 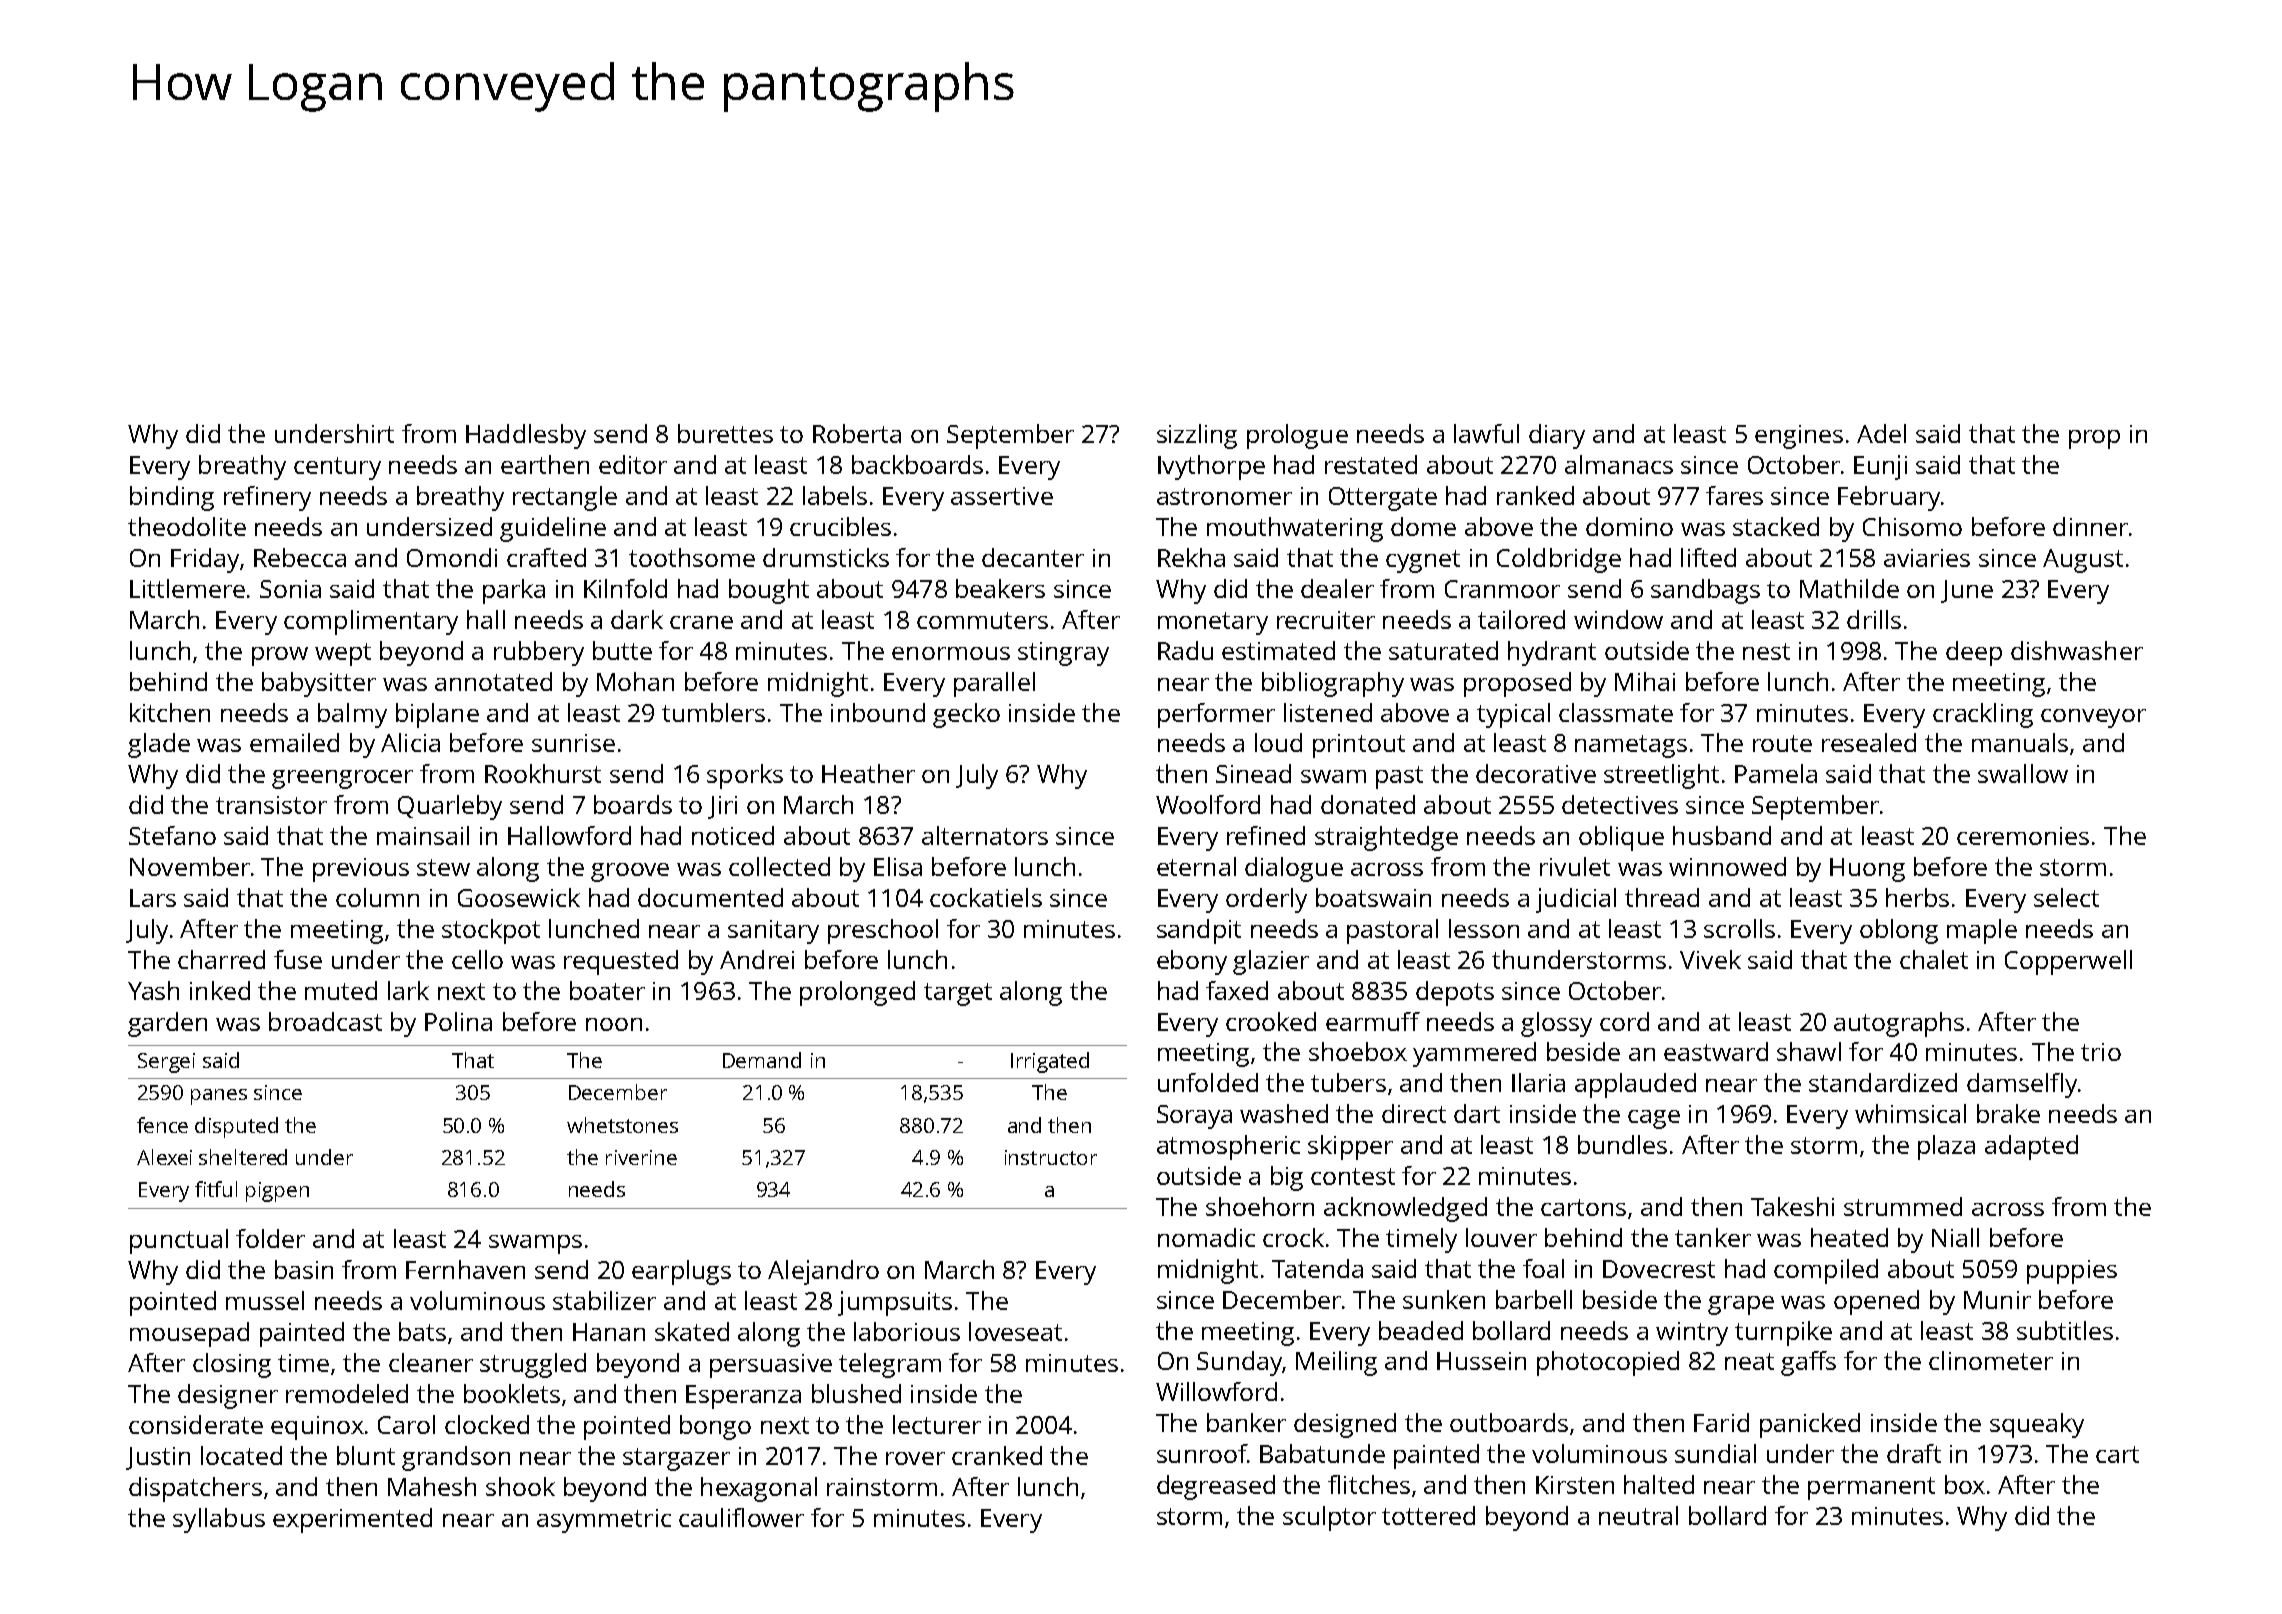 I want to click on cauliflower, so click(x=741, y=1517).
